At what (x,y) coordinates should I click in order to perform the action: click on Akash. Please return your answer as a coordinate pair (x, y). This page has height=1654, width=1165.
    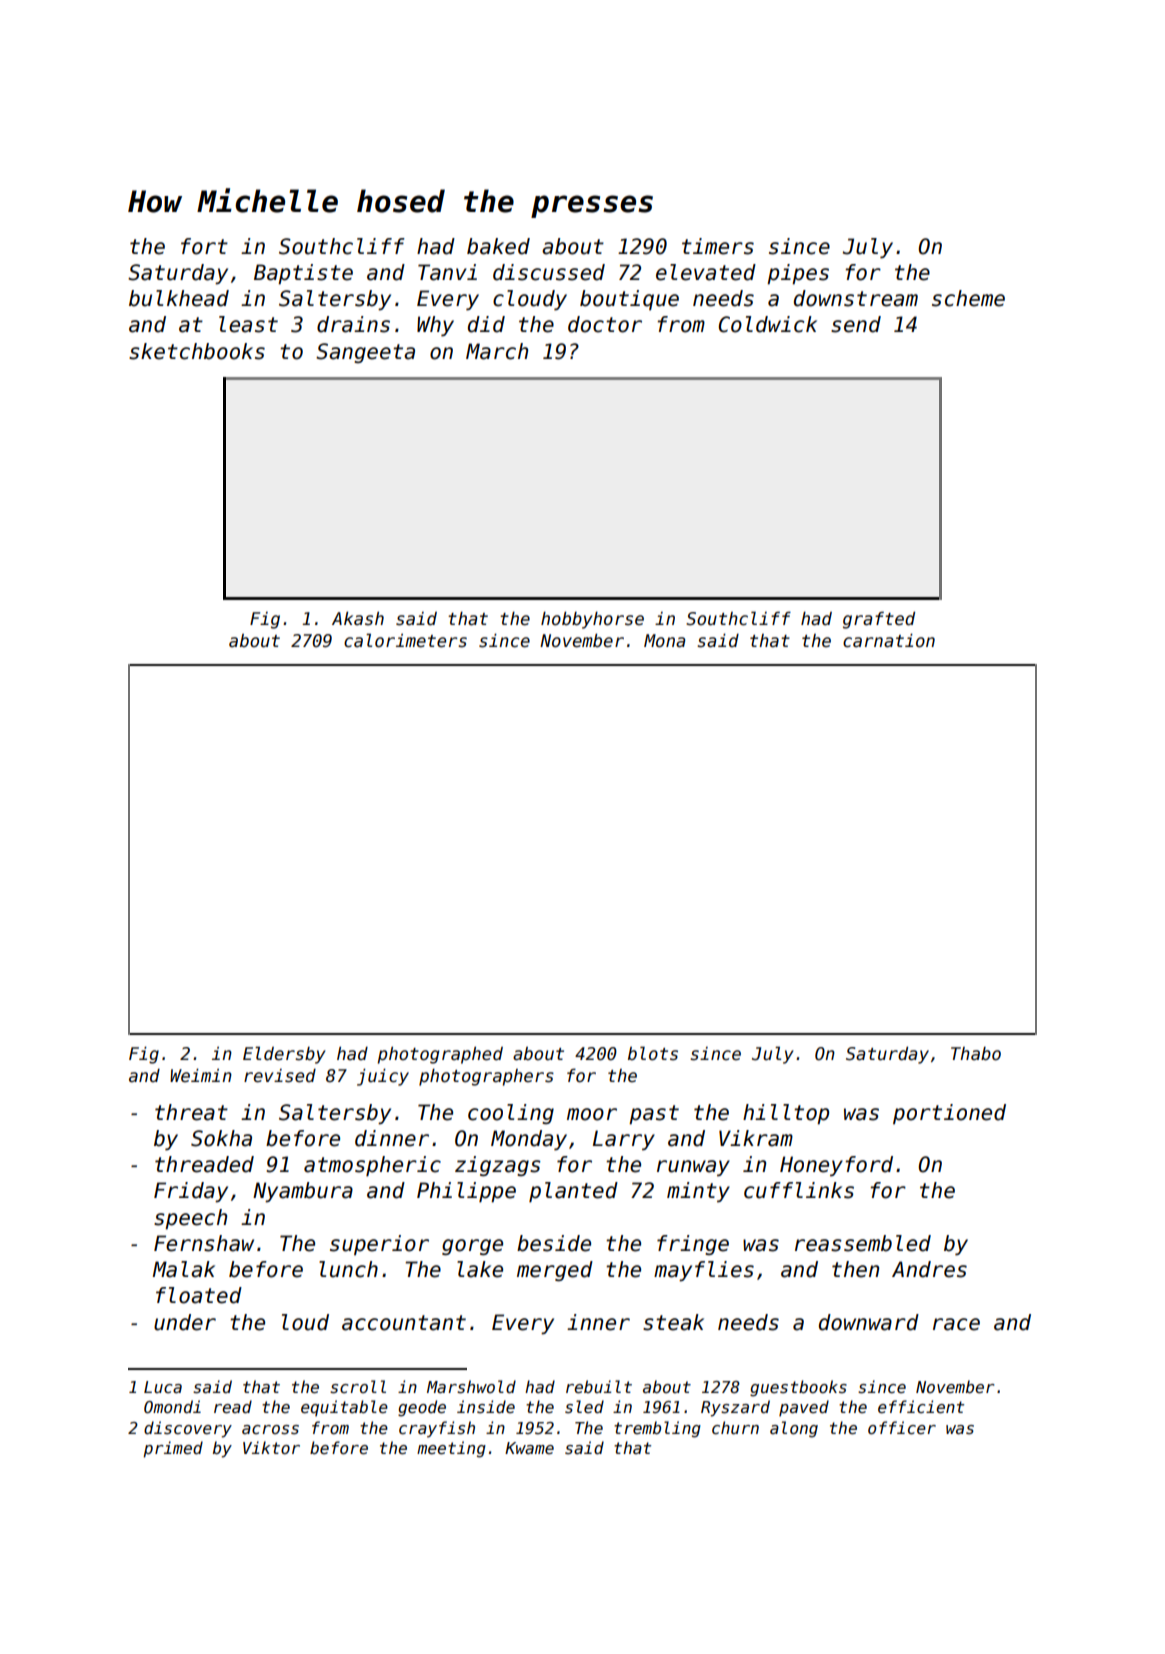
    Looking at the image, I should click on (358, 618).
